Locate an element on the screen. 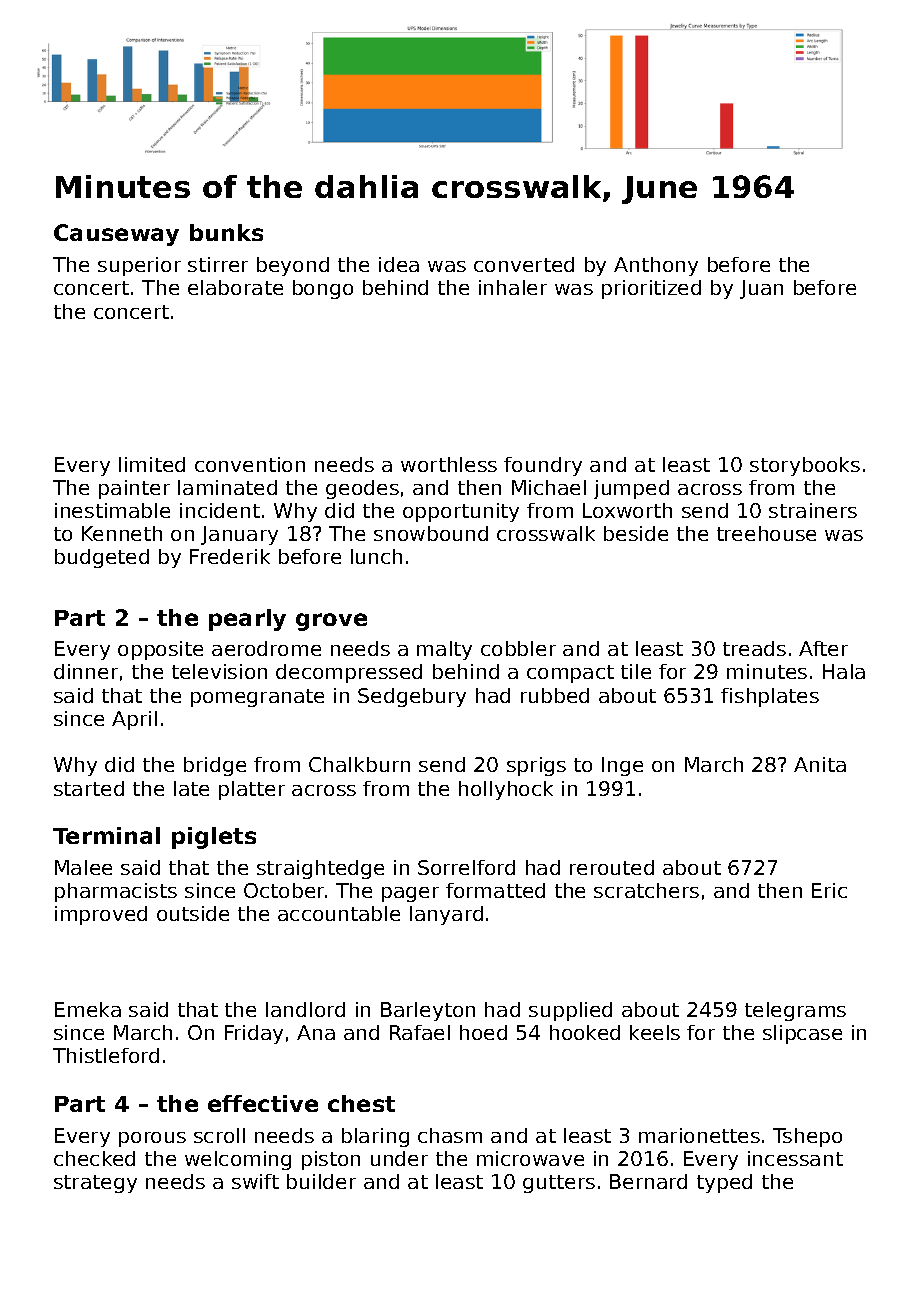 This screenshot has height=1311, width=924. budgeted is located at coordinates (102, 558).
